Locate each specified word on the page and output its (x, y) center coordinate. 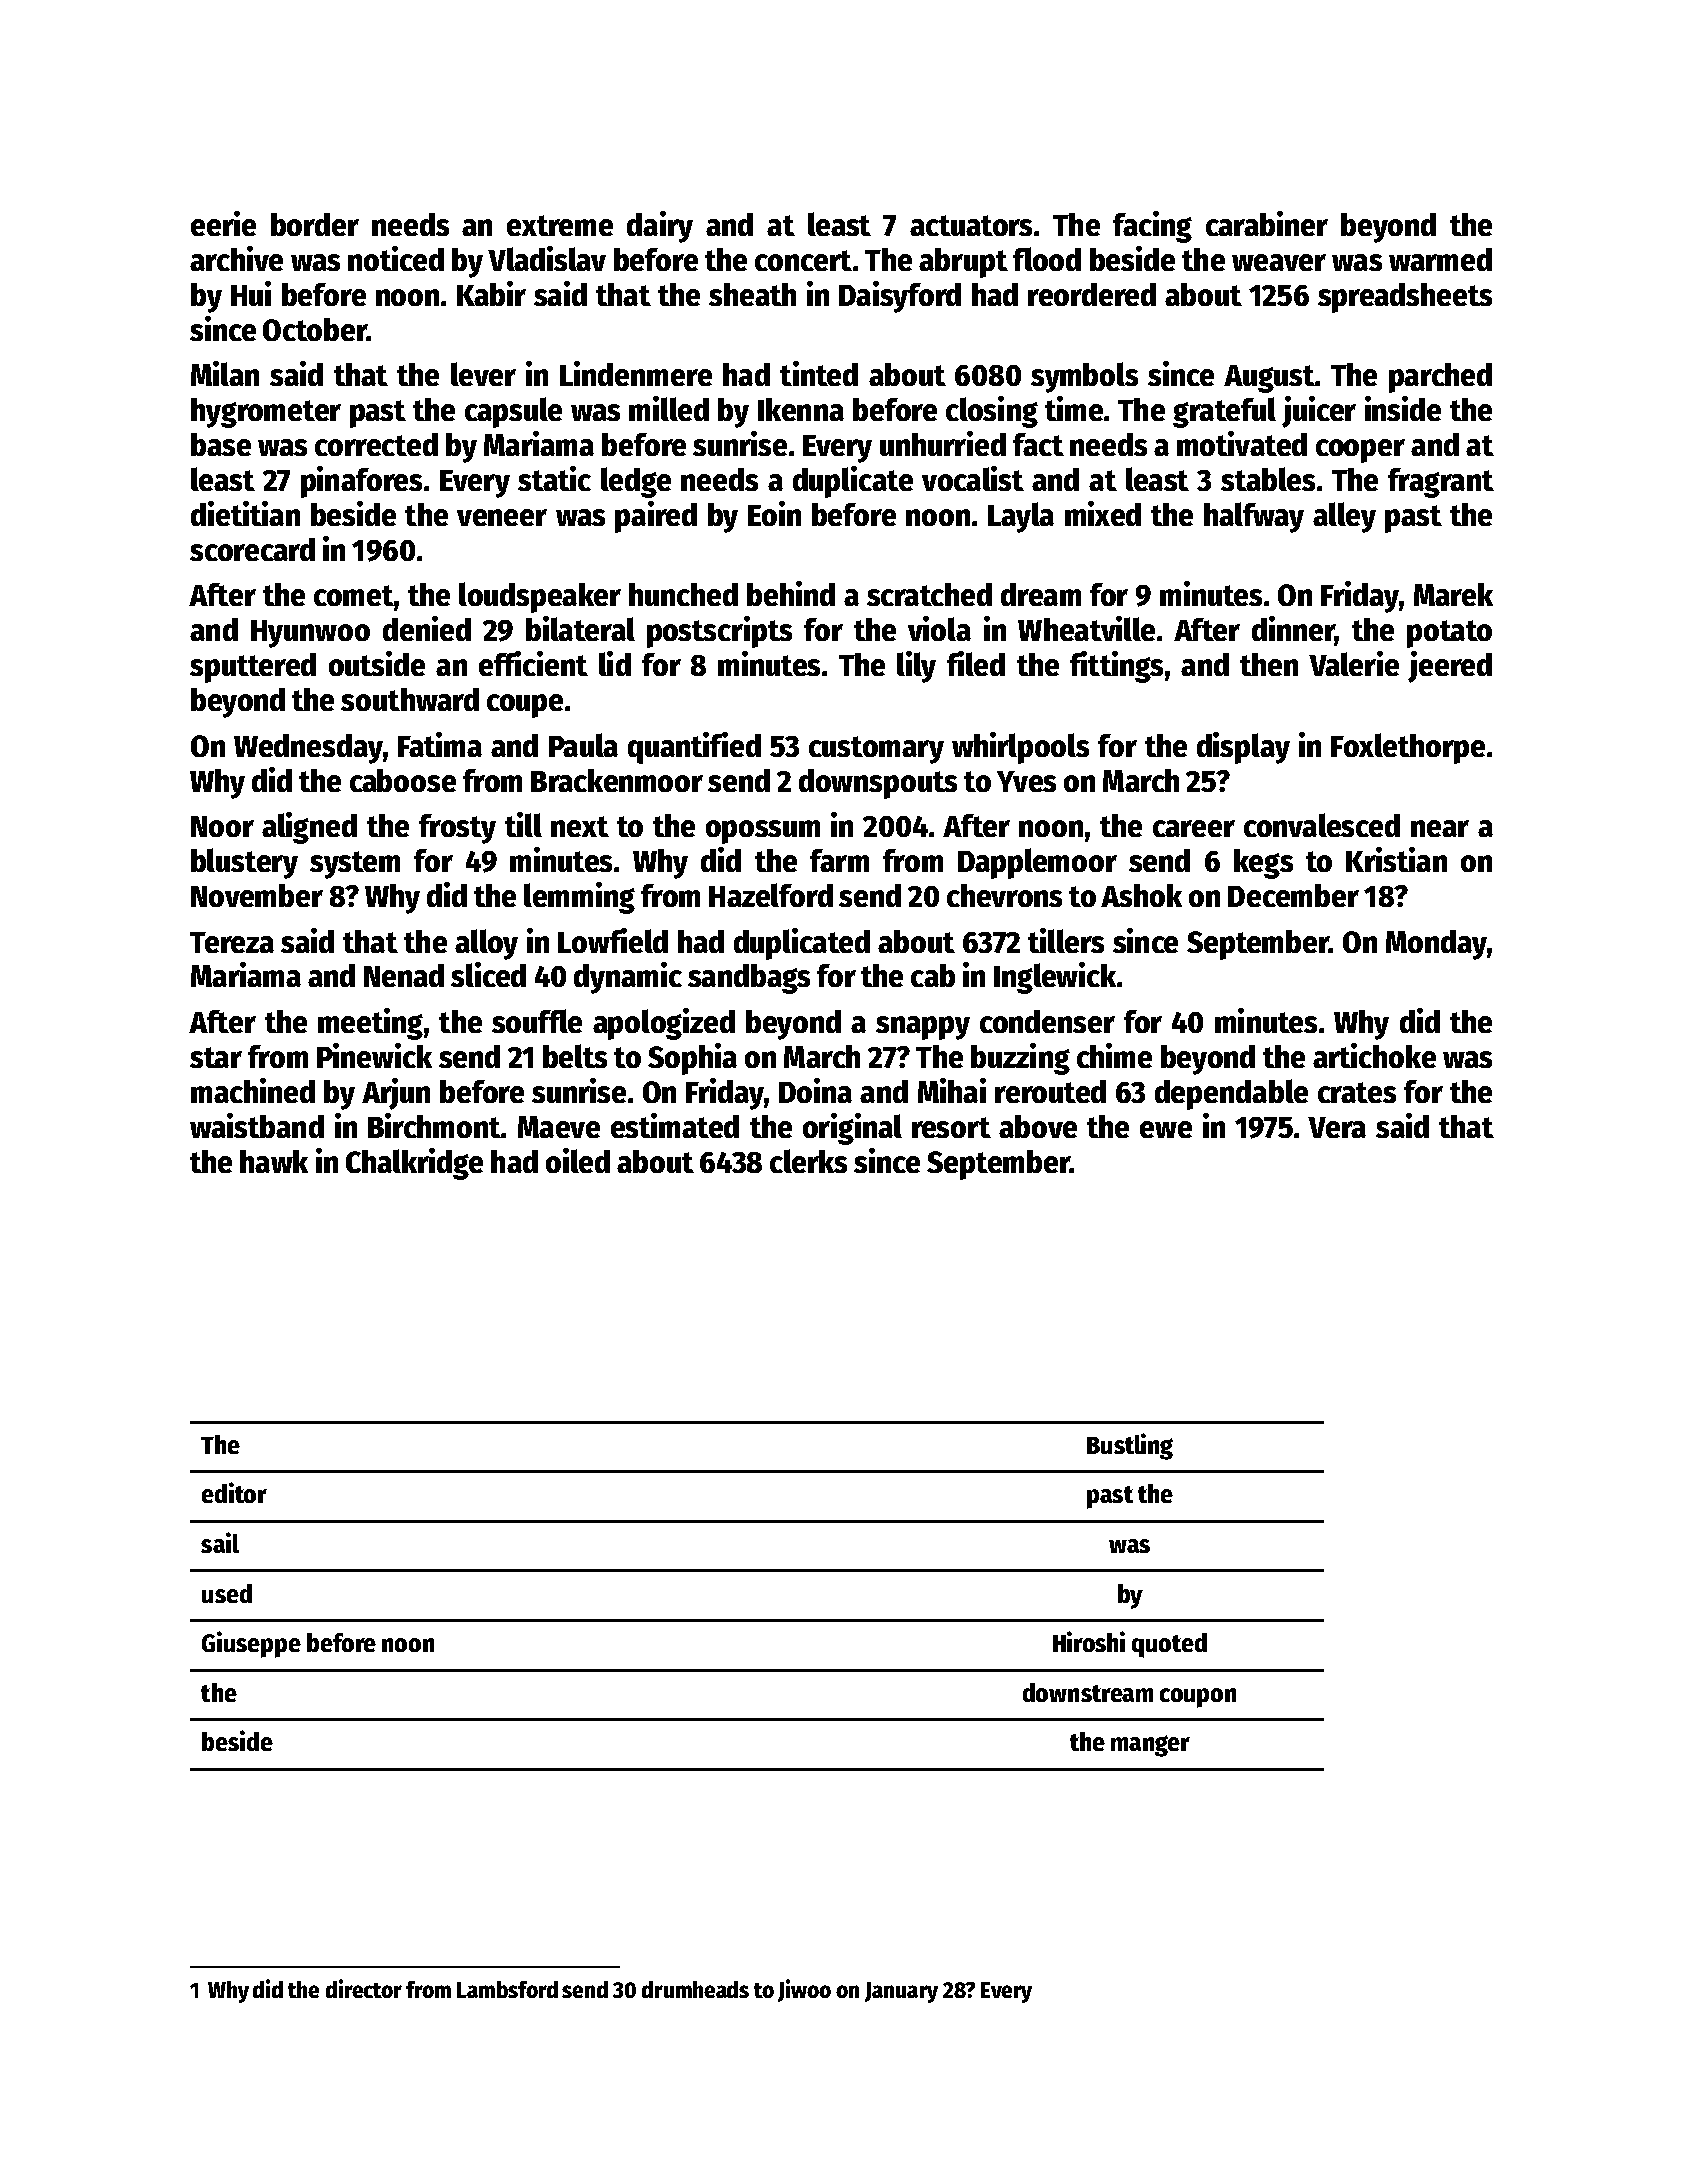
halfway (1254, 517)
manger (1150, 1746)
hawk (274, 1161)
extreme (560, 225)
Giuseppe (251, 1644)
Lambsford (507, 1989)
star (216, 1057)
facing (1152, 227)
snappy (923, 1028)
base (221, 444)
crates (1357, 1092)
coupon (1198, 1698)
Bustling (1130, 1446)
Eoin (774, 513)
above (1038, 1126)
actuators (971, 225)
